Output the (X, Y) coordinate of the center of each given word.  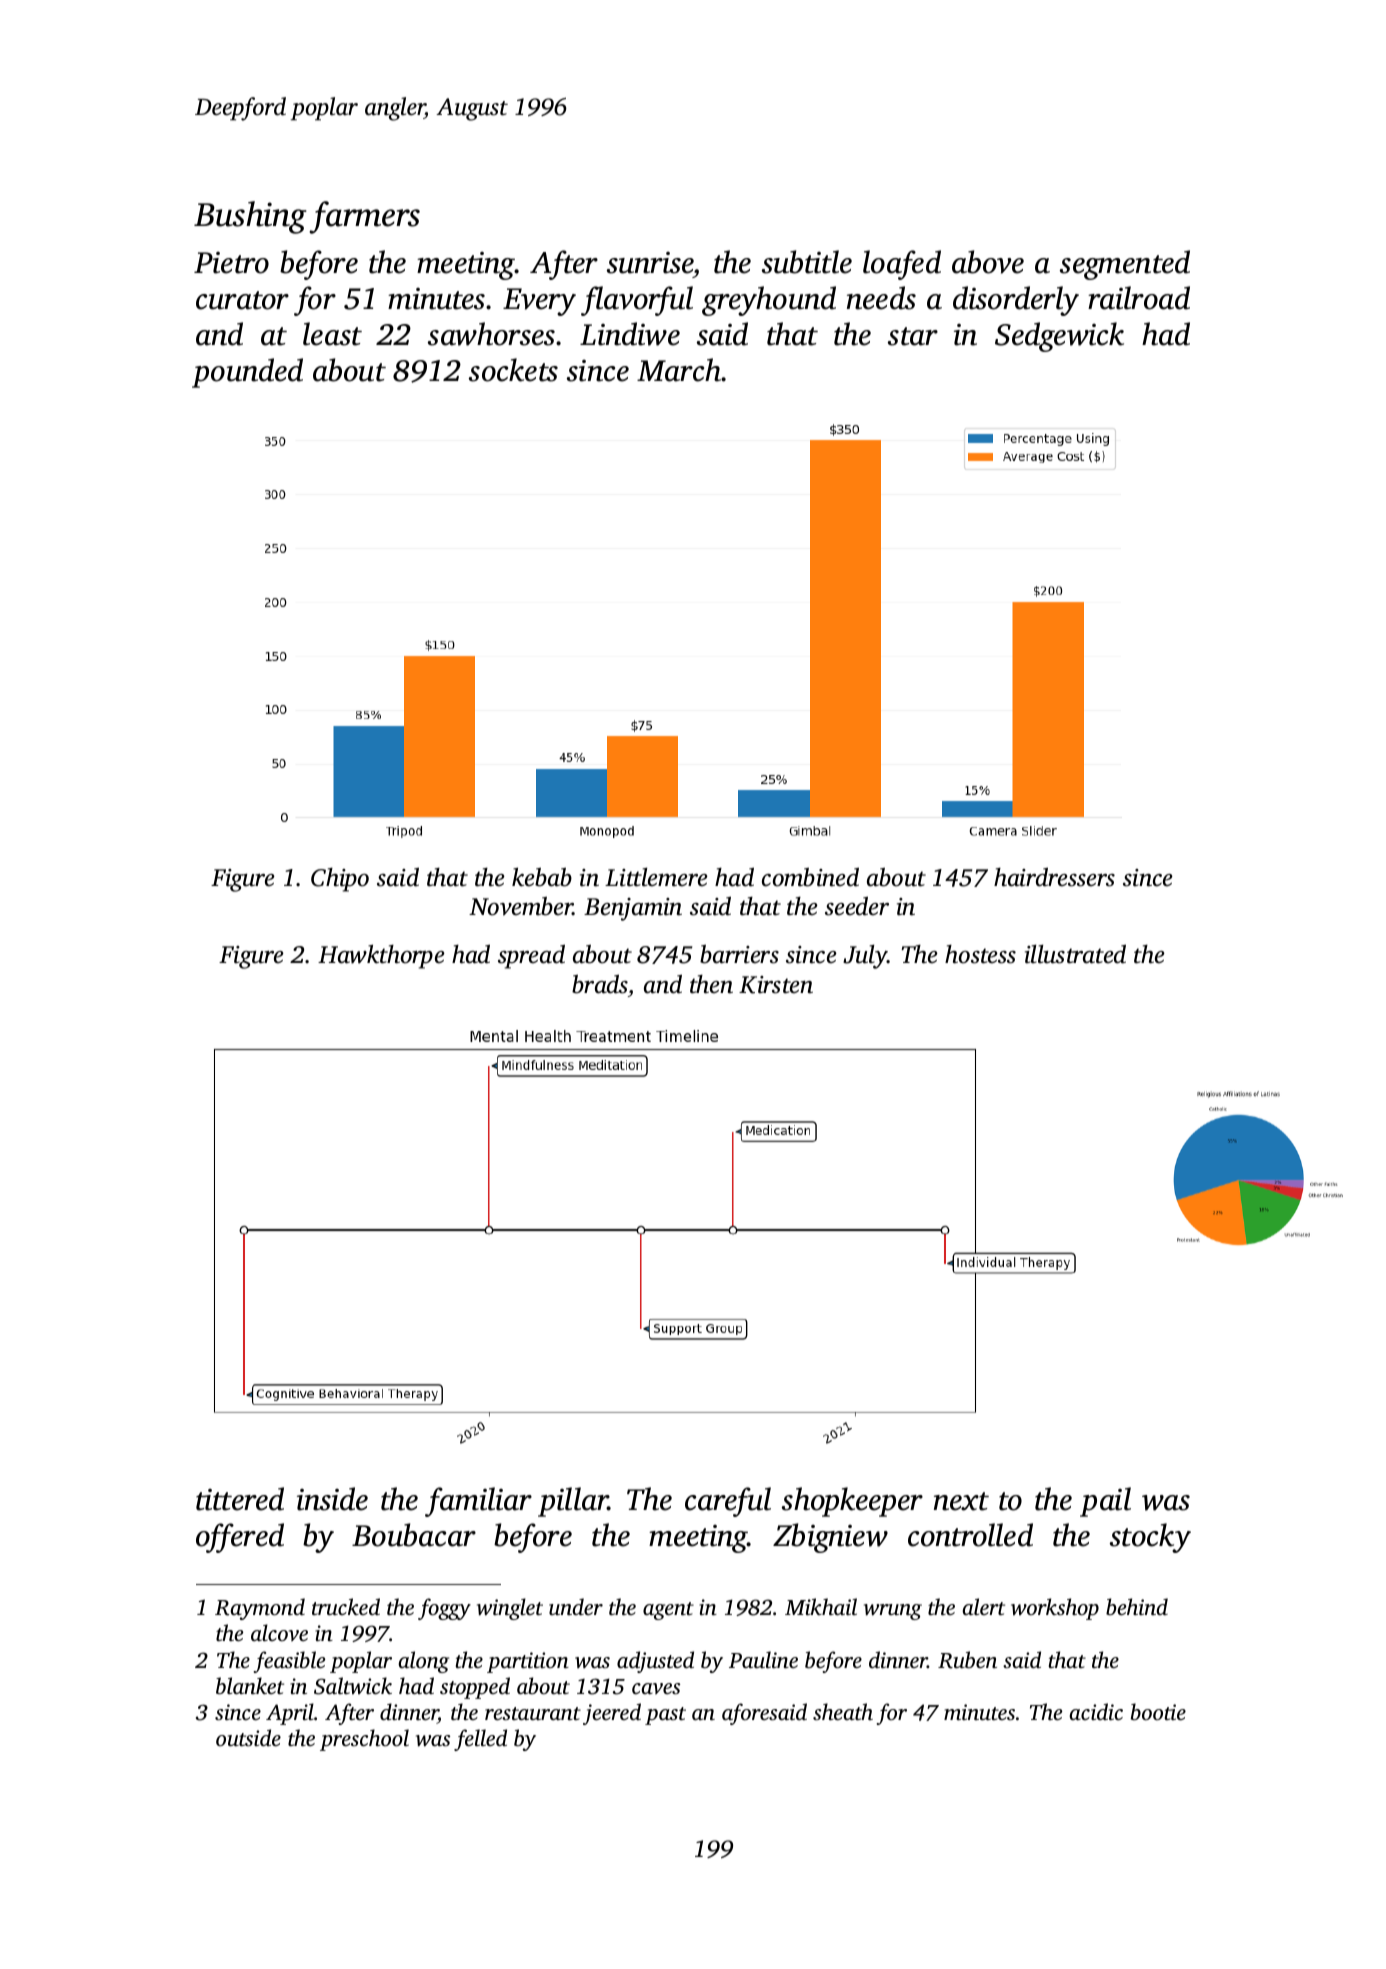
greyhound (769, 301)
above (988, 262)
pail (1105, 1502)
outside (248, 1737)
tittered (240, 1499)
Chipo (340, 880)
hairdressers (1054, 877)
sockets (513, 370)
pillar (573, 1502)
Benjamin (633, 909)
